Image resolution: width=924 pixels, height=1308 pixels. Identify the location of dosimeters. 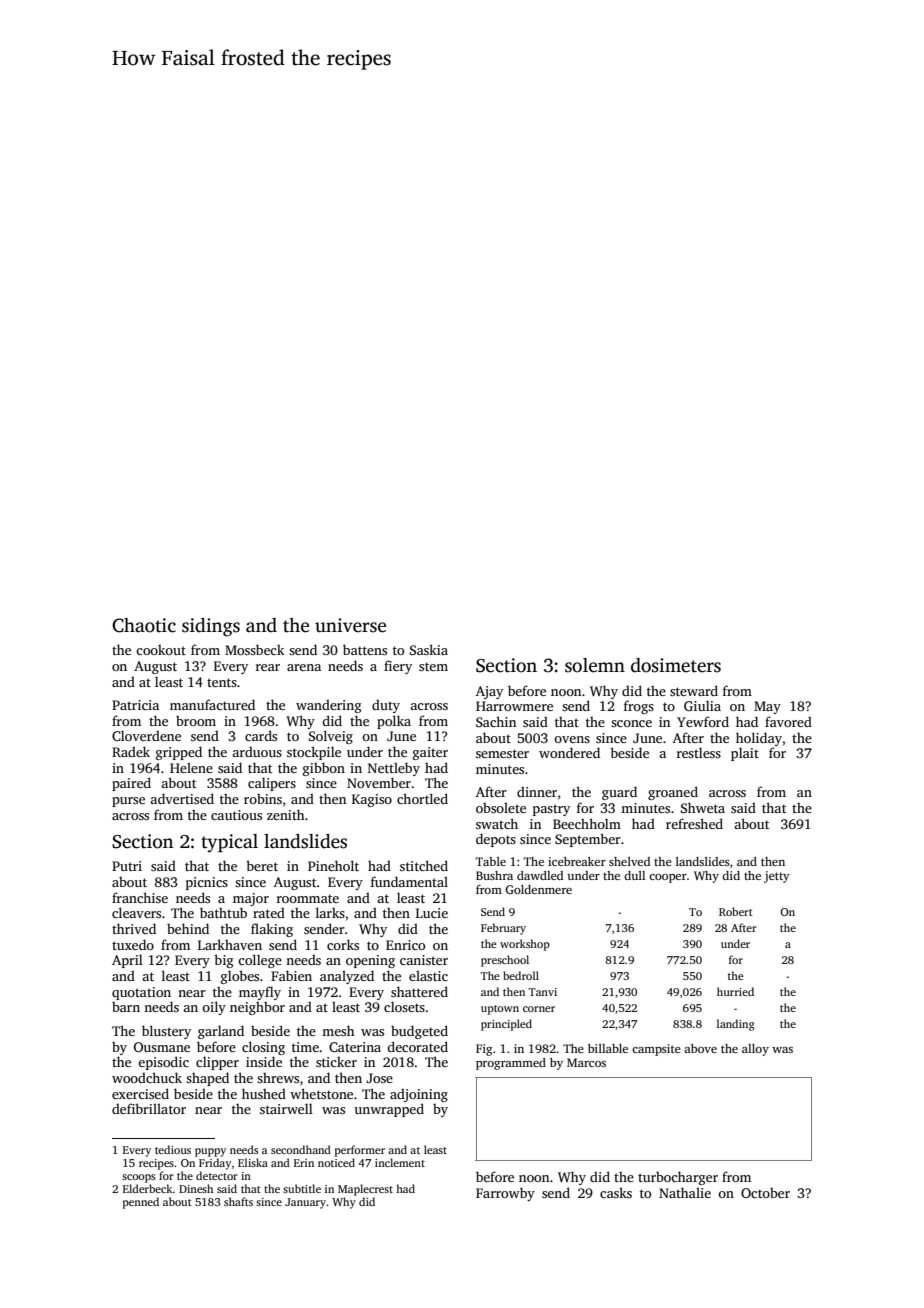
(676, 665).
